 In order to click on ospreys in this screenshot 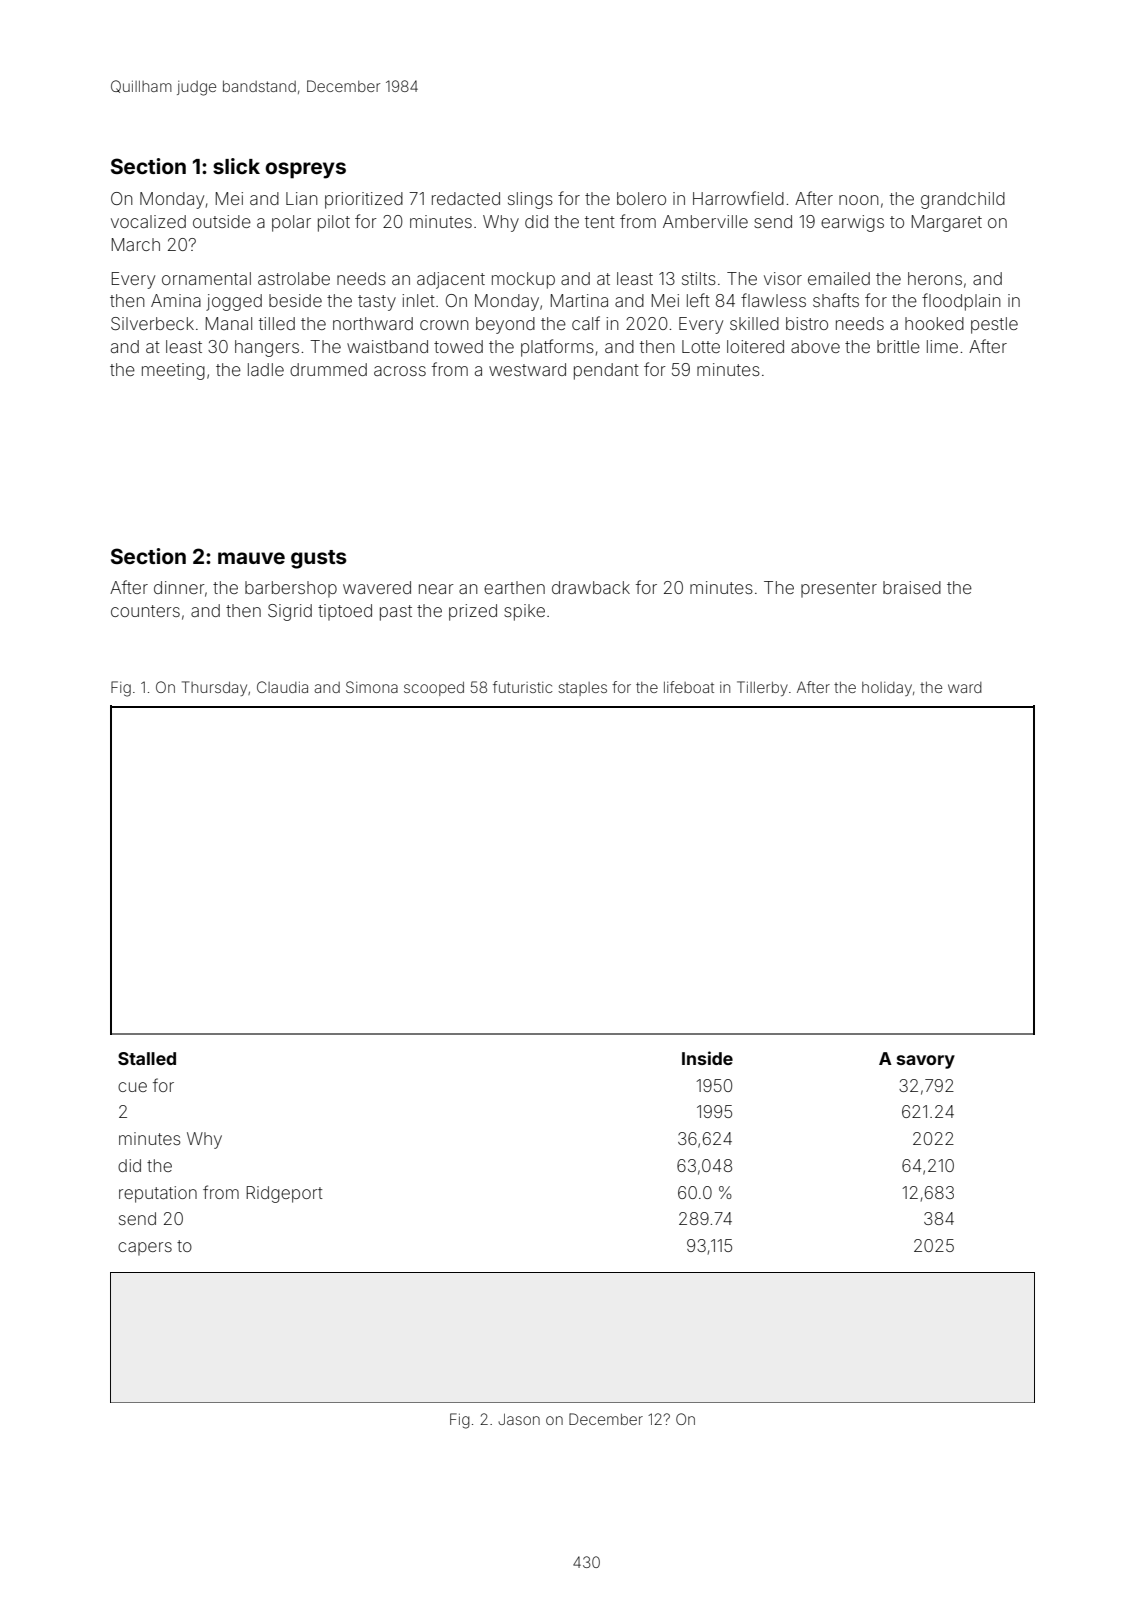, I will do `click(305, 170)`.
